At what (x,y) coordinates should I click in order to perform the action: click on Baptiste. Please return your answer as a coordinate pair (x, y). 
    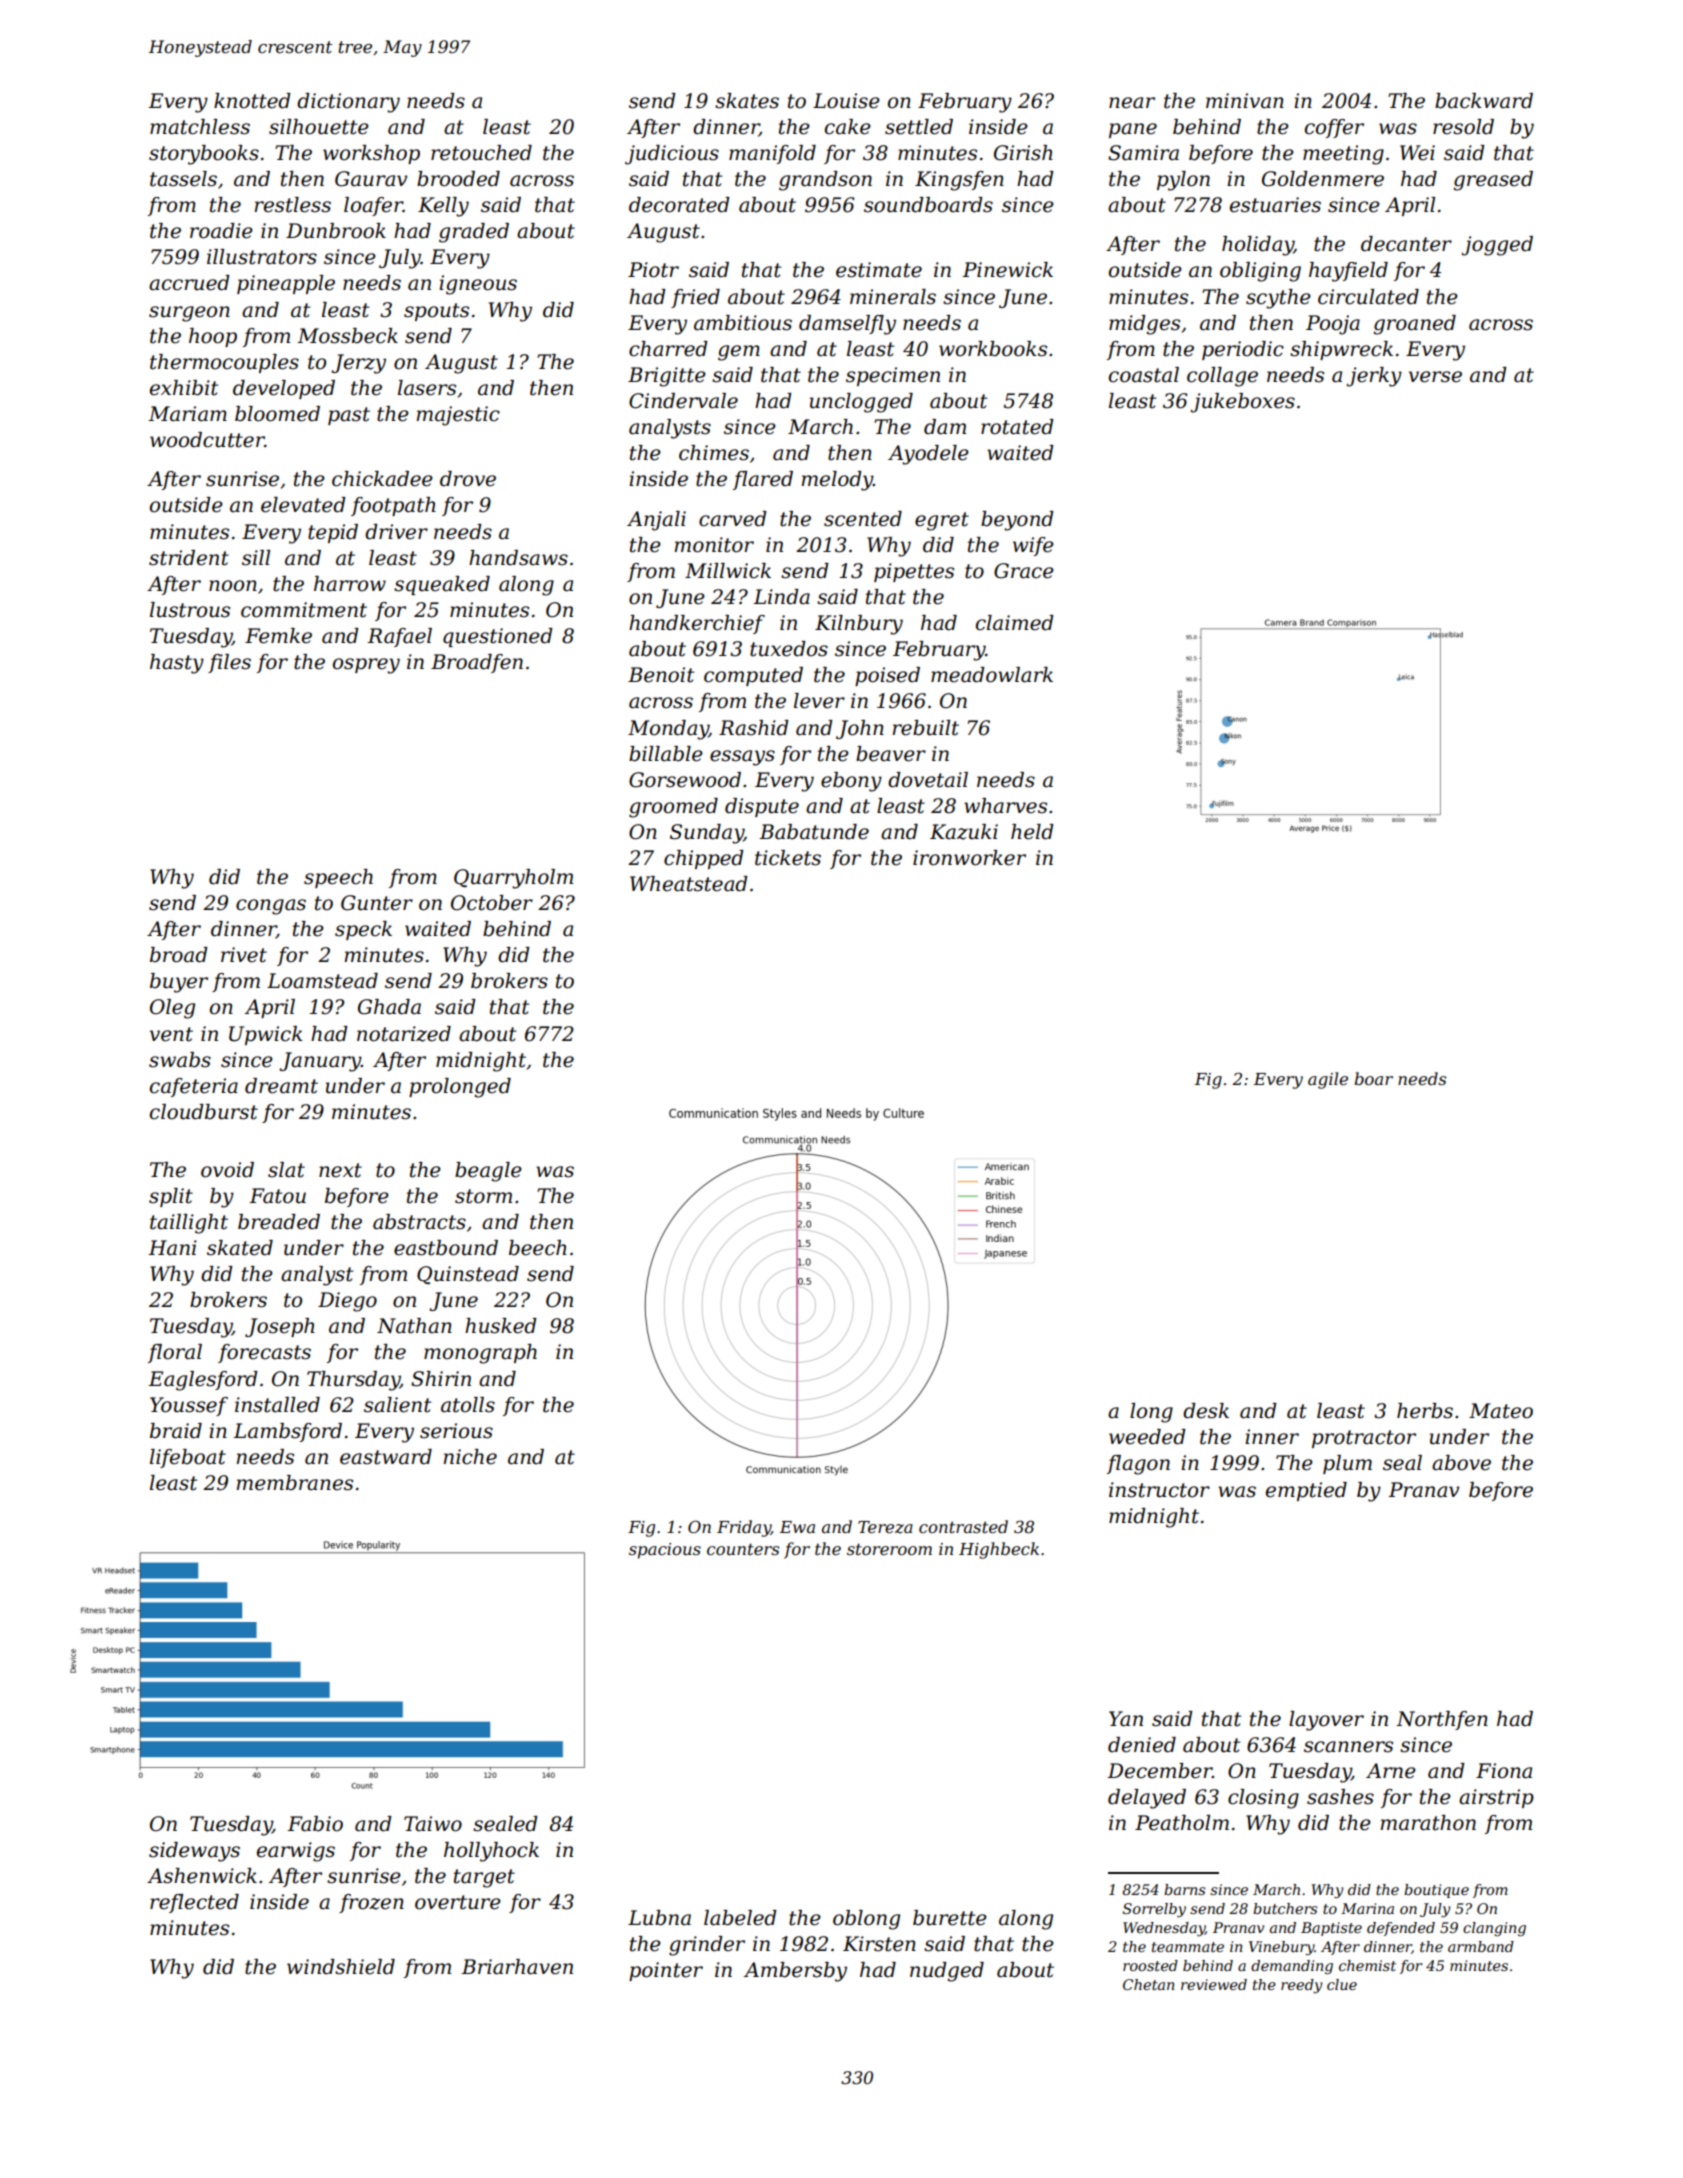
    Looking at the image, I should click on (1331, 1929).
